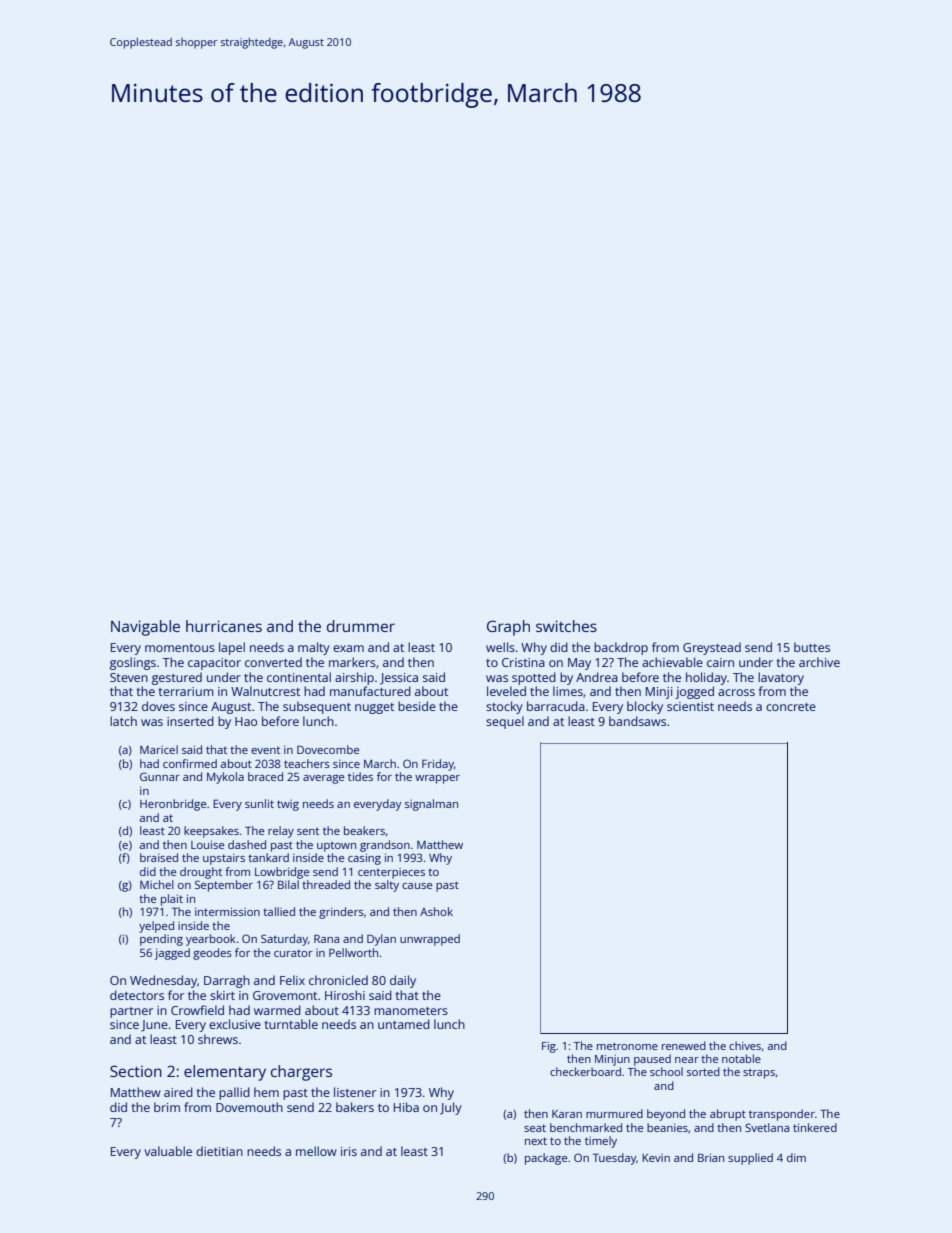 Image resolution: width=952 pixels, height=1233 pixels. I want to click on Rana, so click(326, 938).
